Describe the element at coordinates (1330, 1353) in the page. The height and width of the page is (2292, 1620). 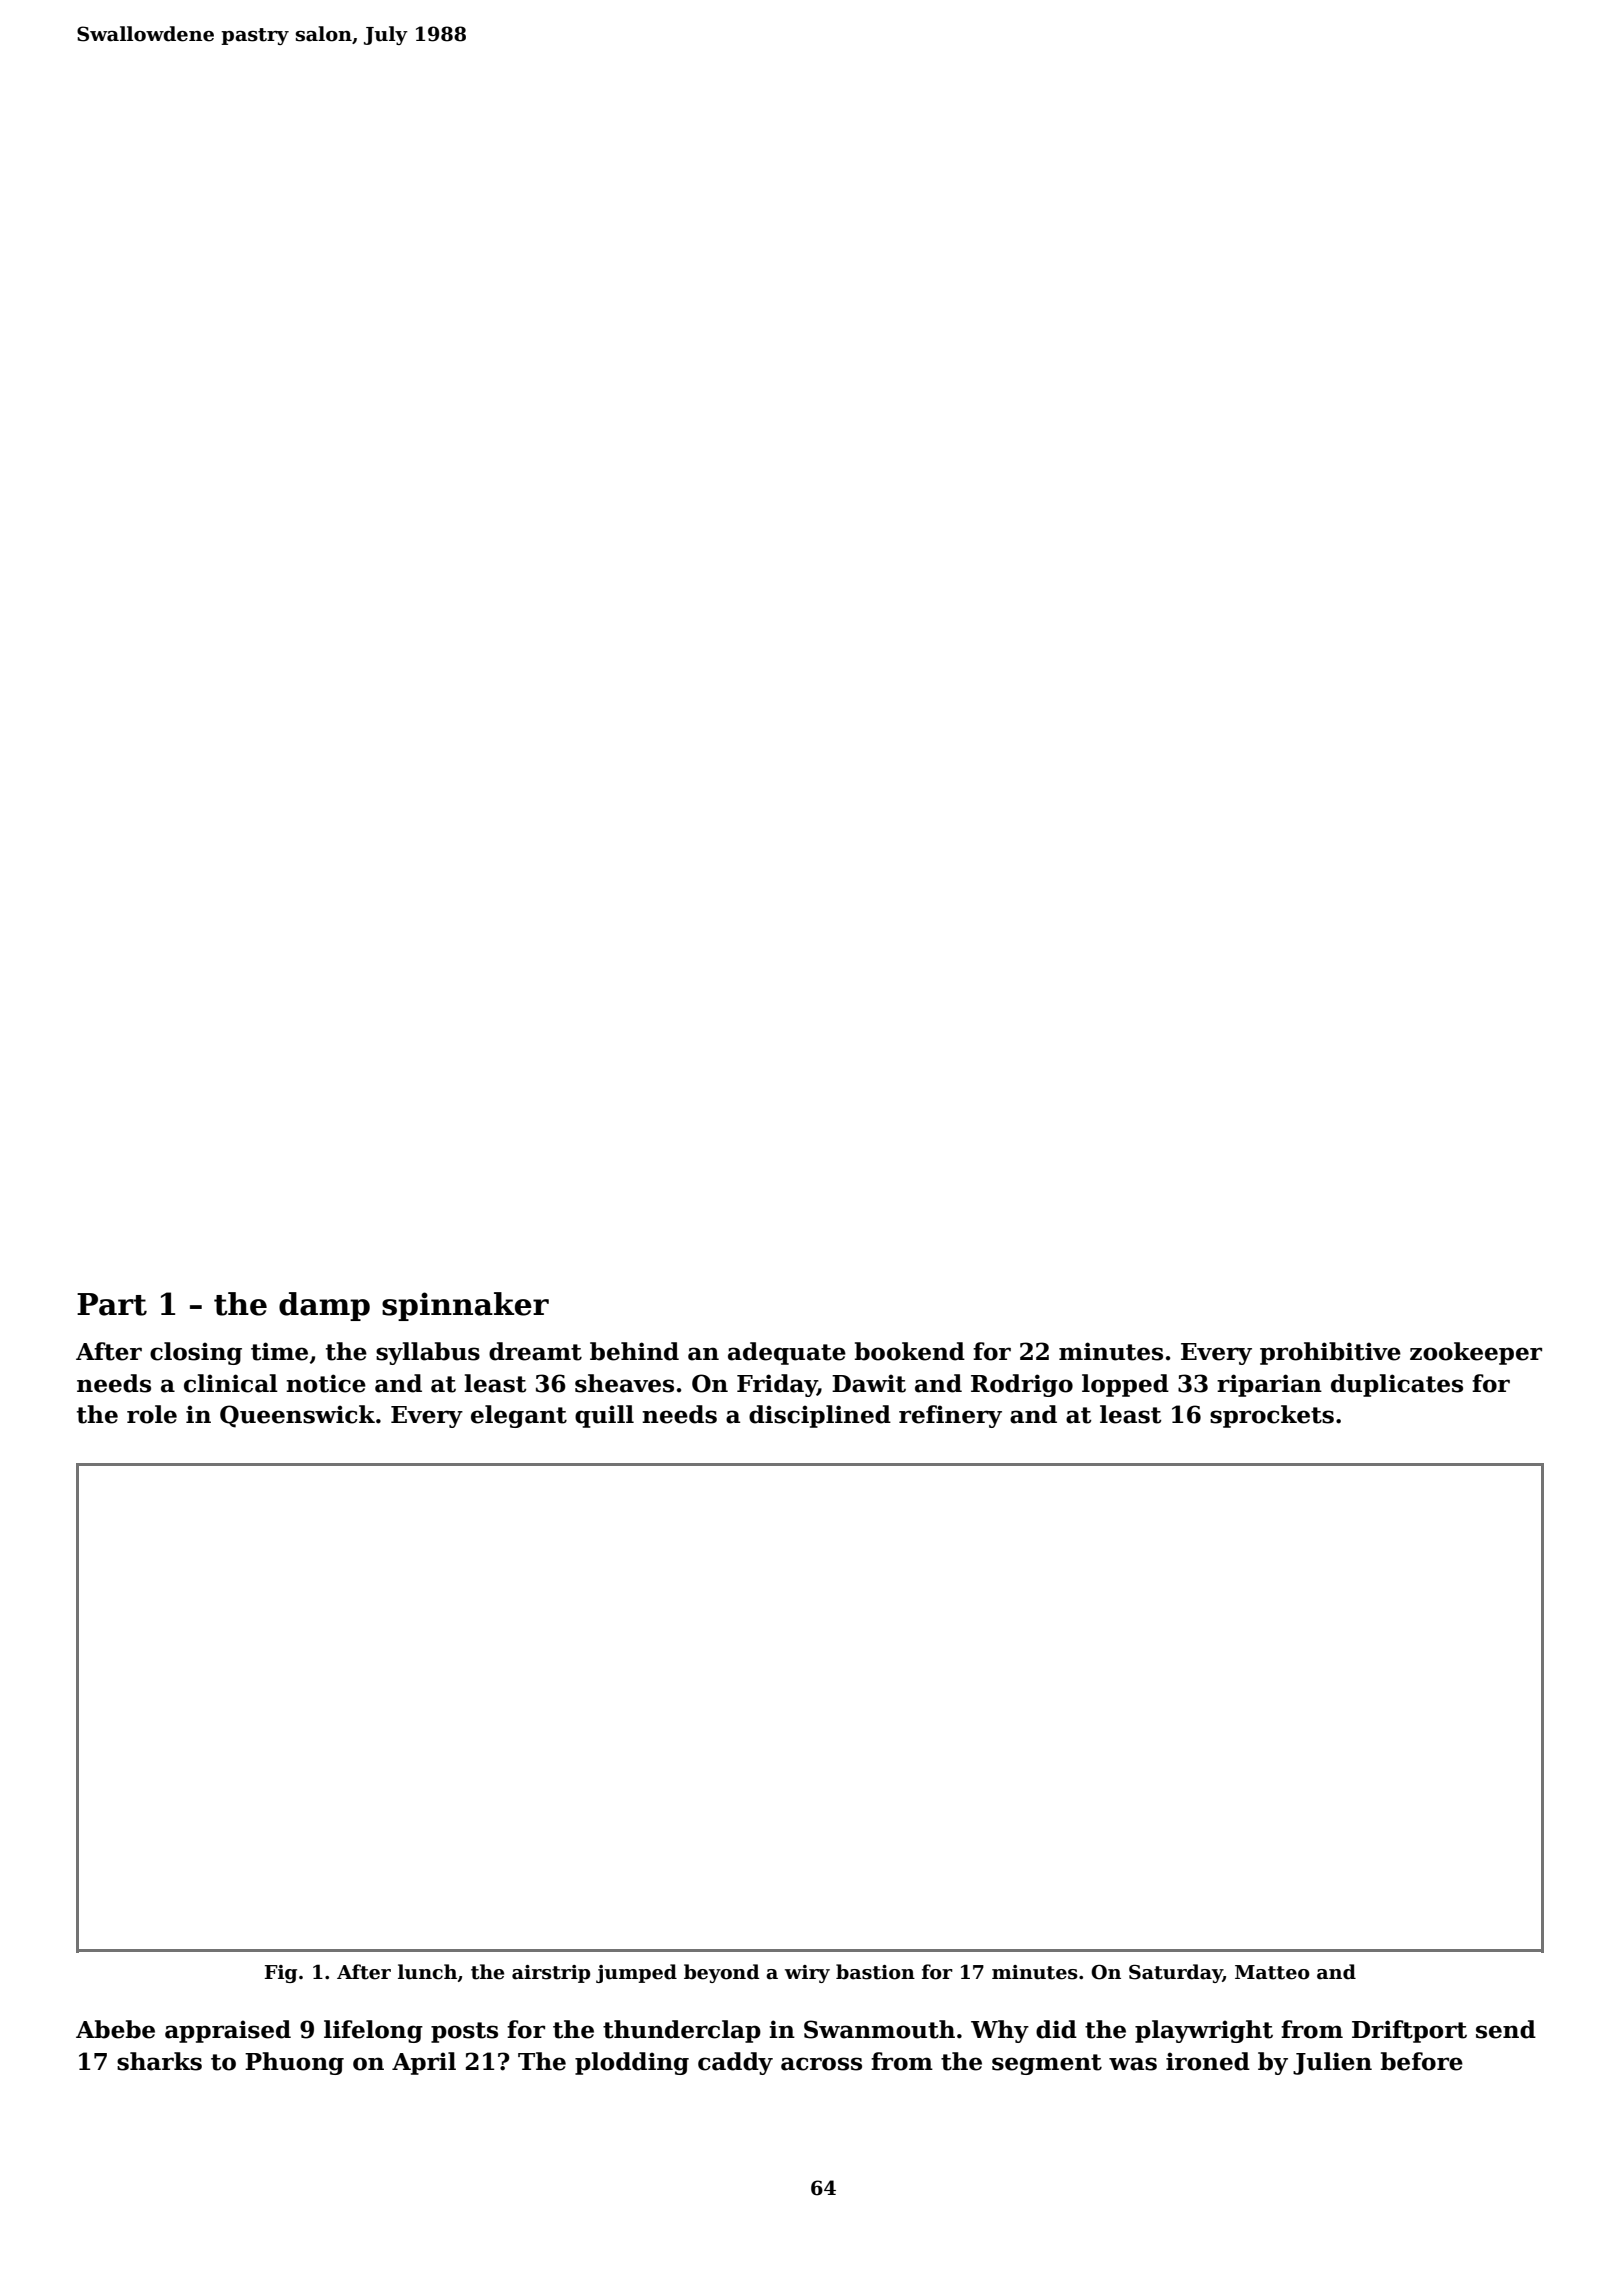
I see `prohibitive` at that location.
